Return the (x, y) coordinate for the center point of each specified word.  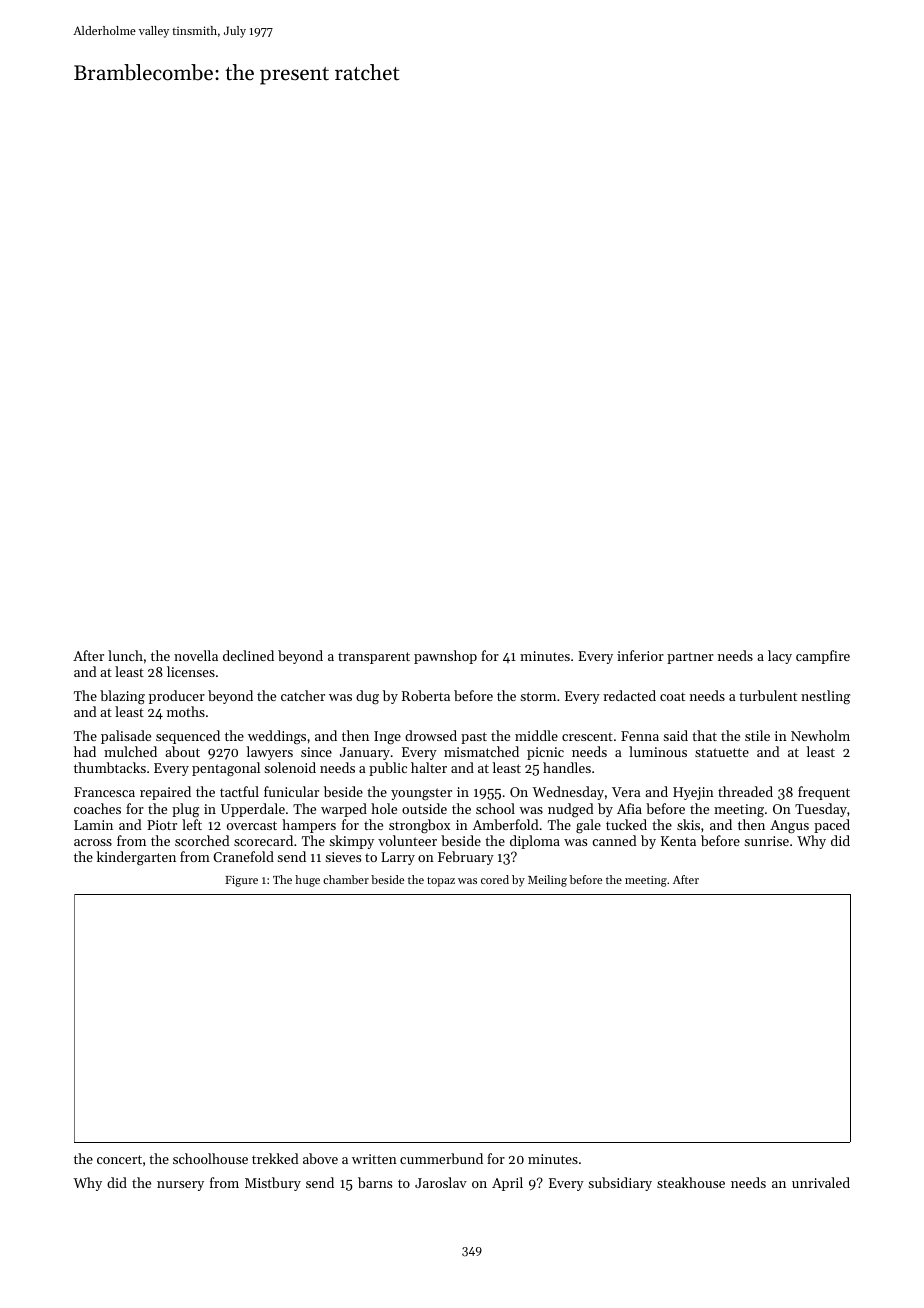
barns (375, 1182)
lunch (125, 655)
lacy (780, 657)
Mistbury (273, 1184)
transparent (374, 658)
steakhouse (691, 1182)
